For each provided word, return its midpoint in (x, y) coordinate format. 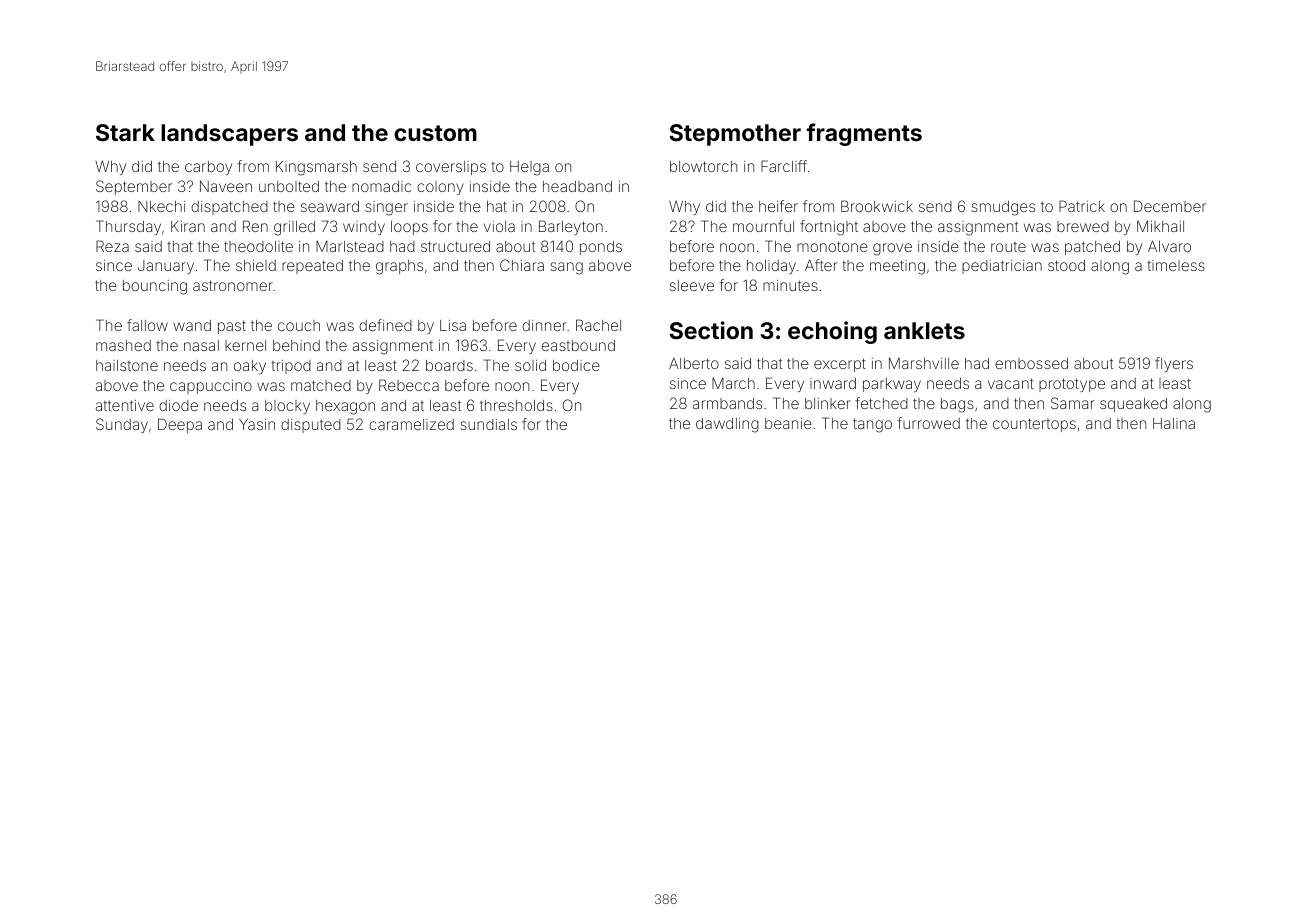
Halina (1174, 423)
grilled (294, 228)
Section (711, 330)
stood (1066, 265)
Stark (125, 132)
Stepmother (735, 135)
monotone (832, 246)
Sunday (122, 425)
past (232, 327)
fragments (864, 134)
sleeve (692, 285)
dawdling (727, 425)
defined (385, 325)
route (1008, 247)
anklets (924, 330)
